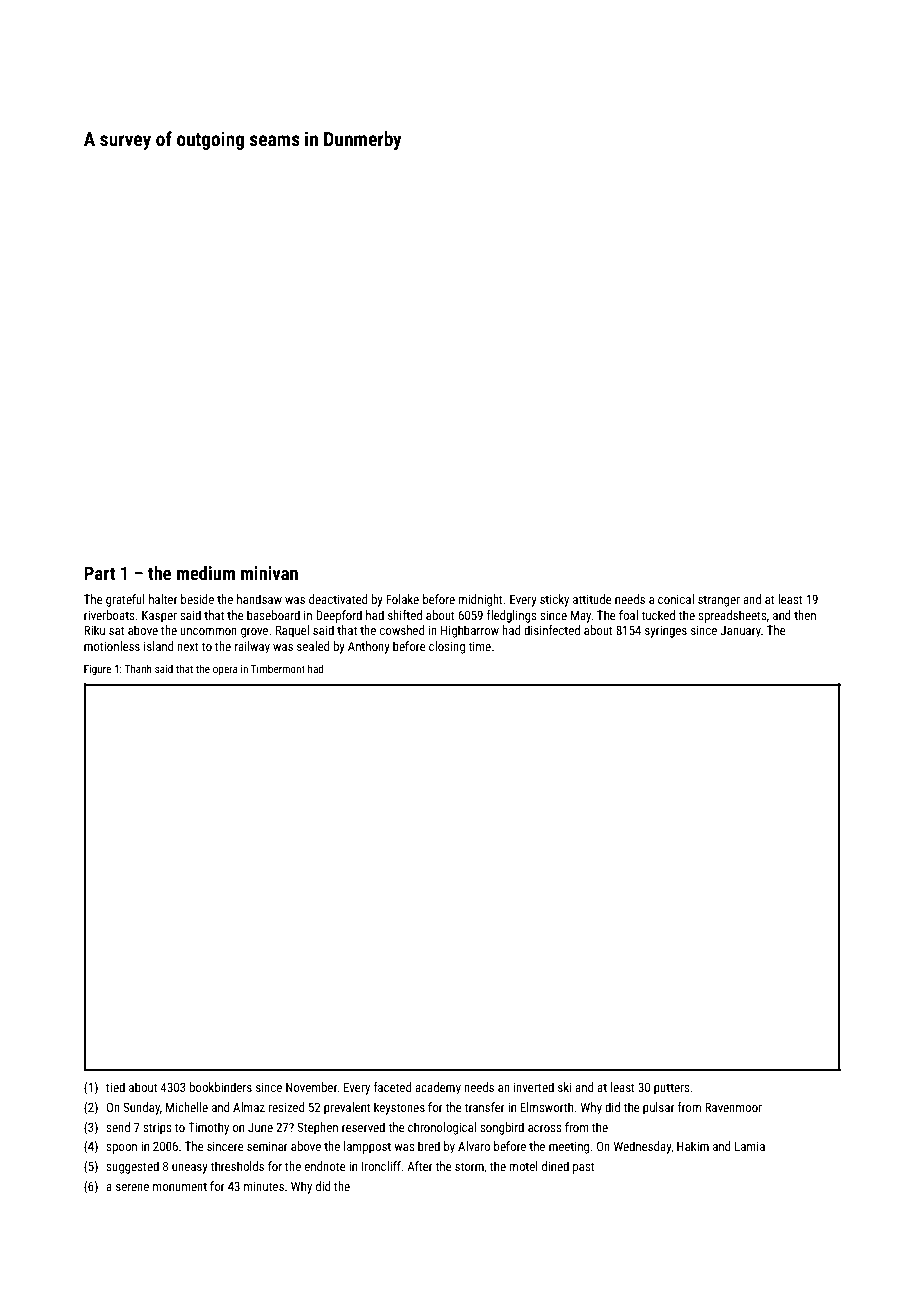 The image size is (924, 1314). Describe the element at coordinates (180, 1186) in the screenshot. I see `monument` at that location.
